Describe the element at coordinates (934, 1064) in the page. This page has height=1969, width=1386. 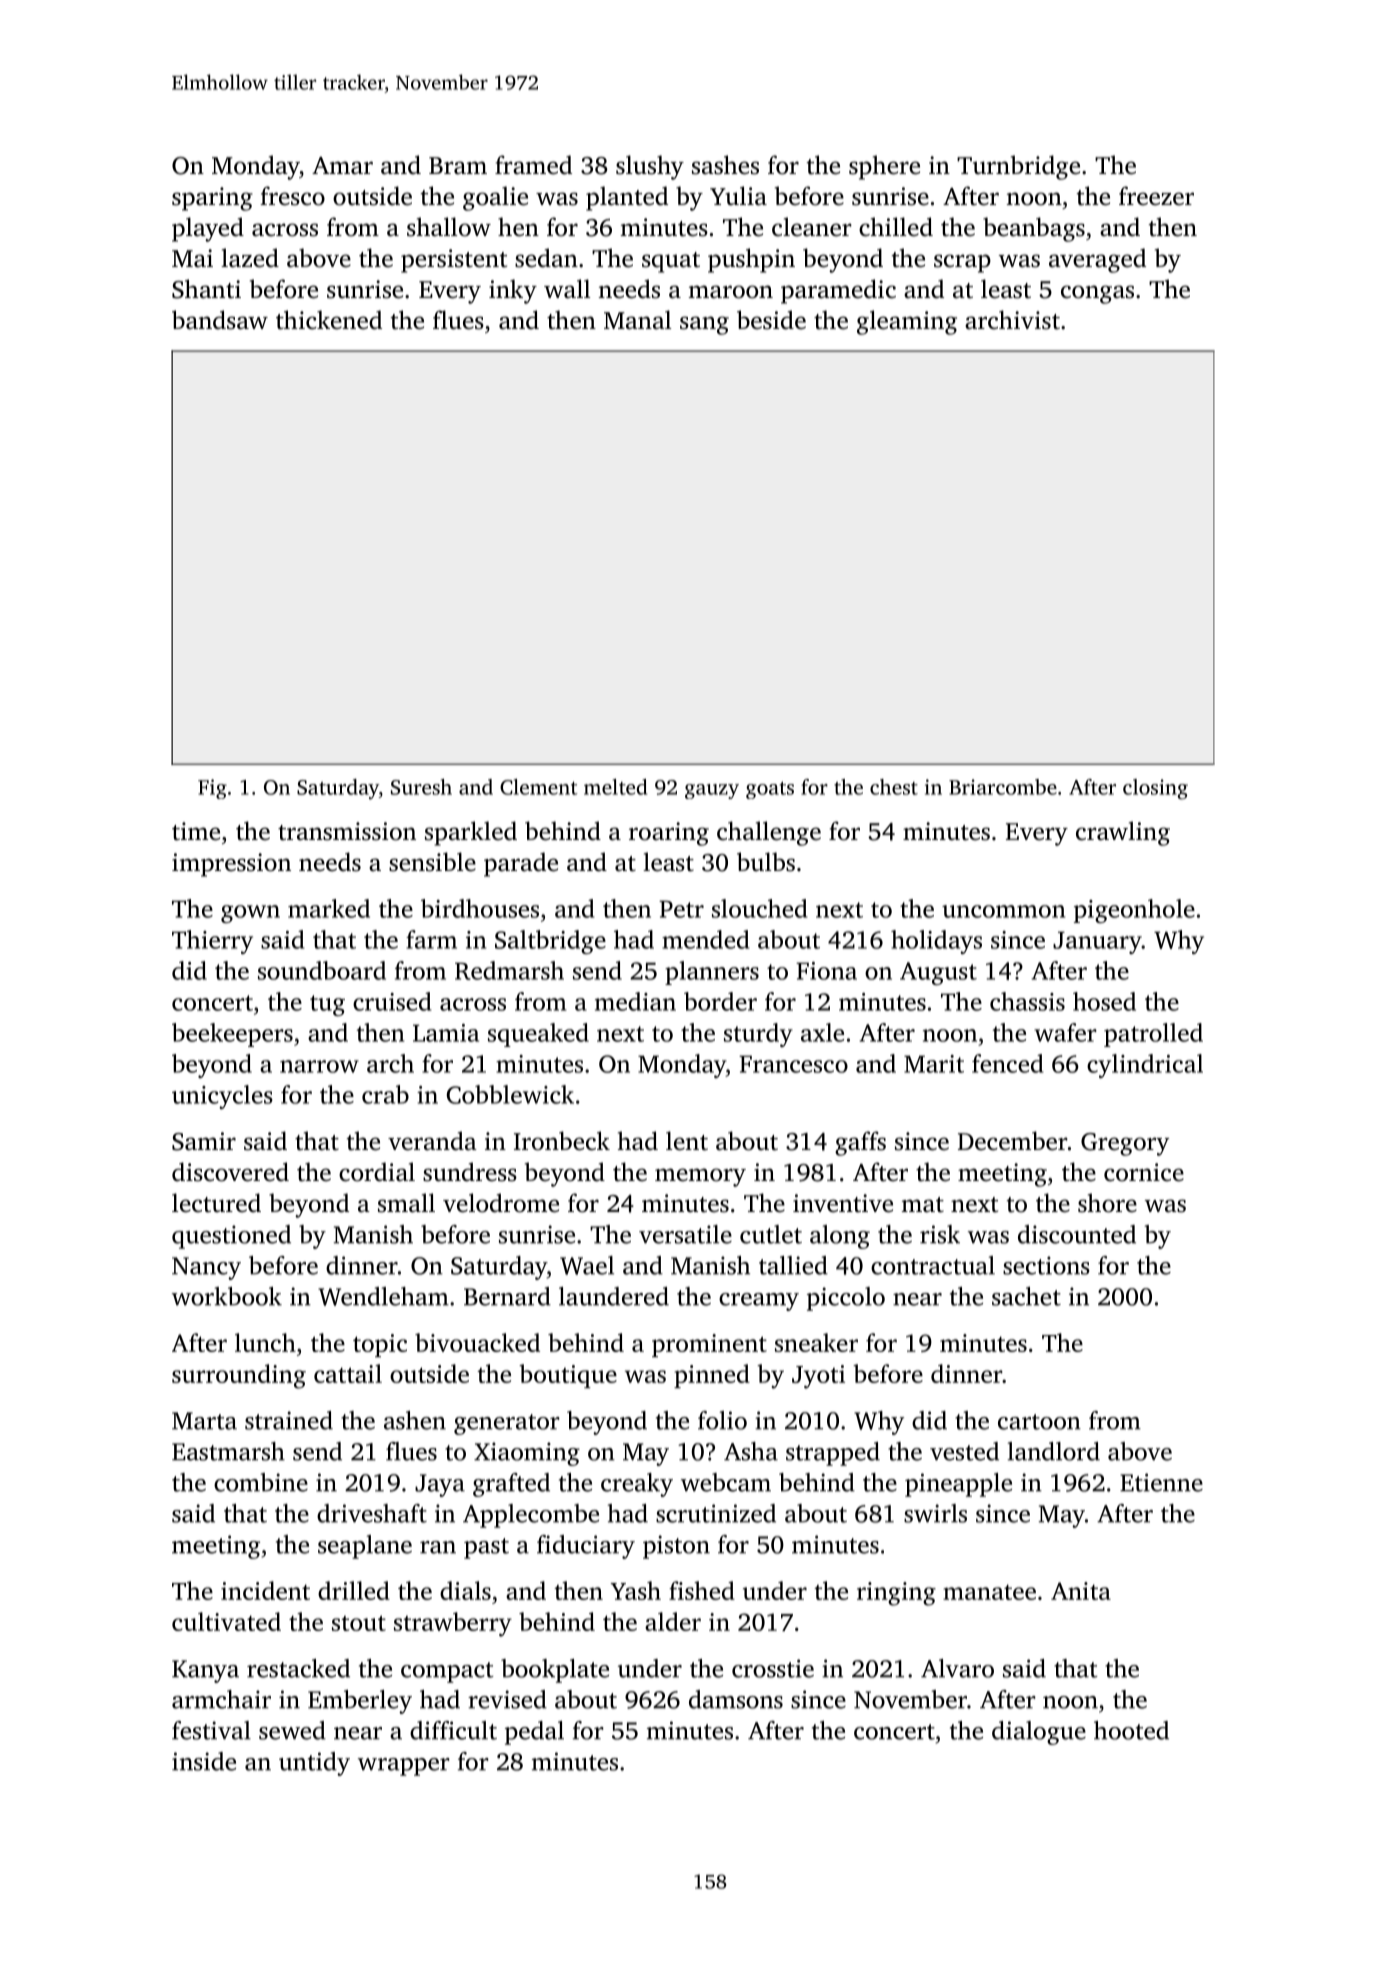
I see `Marit` at that location.
